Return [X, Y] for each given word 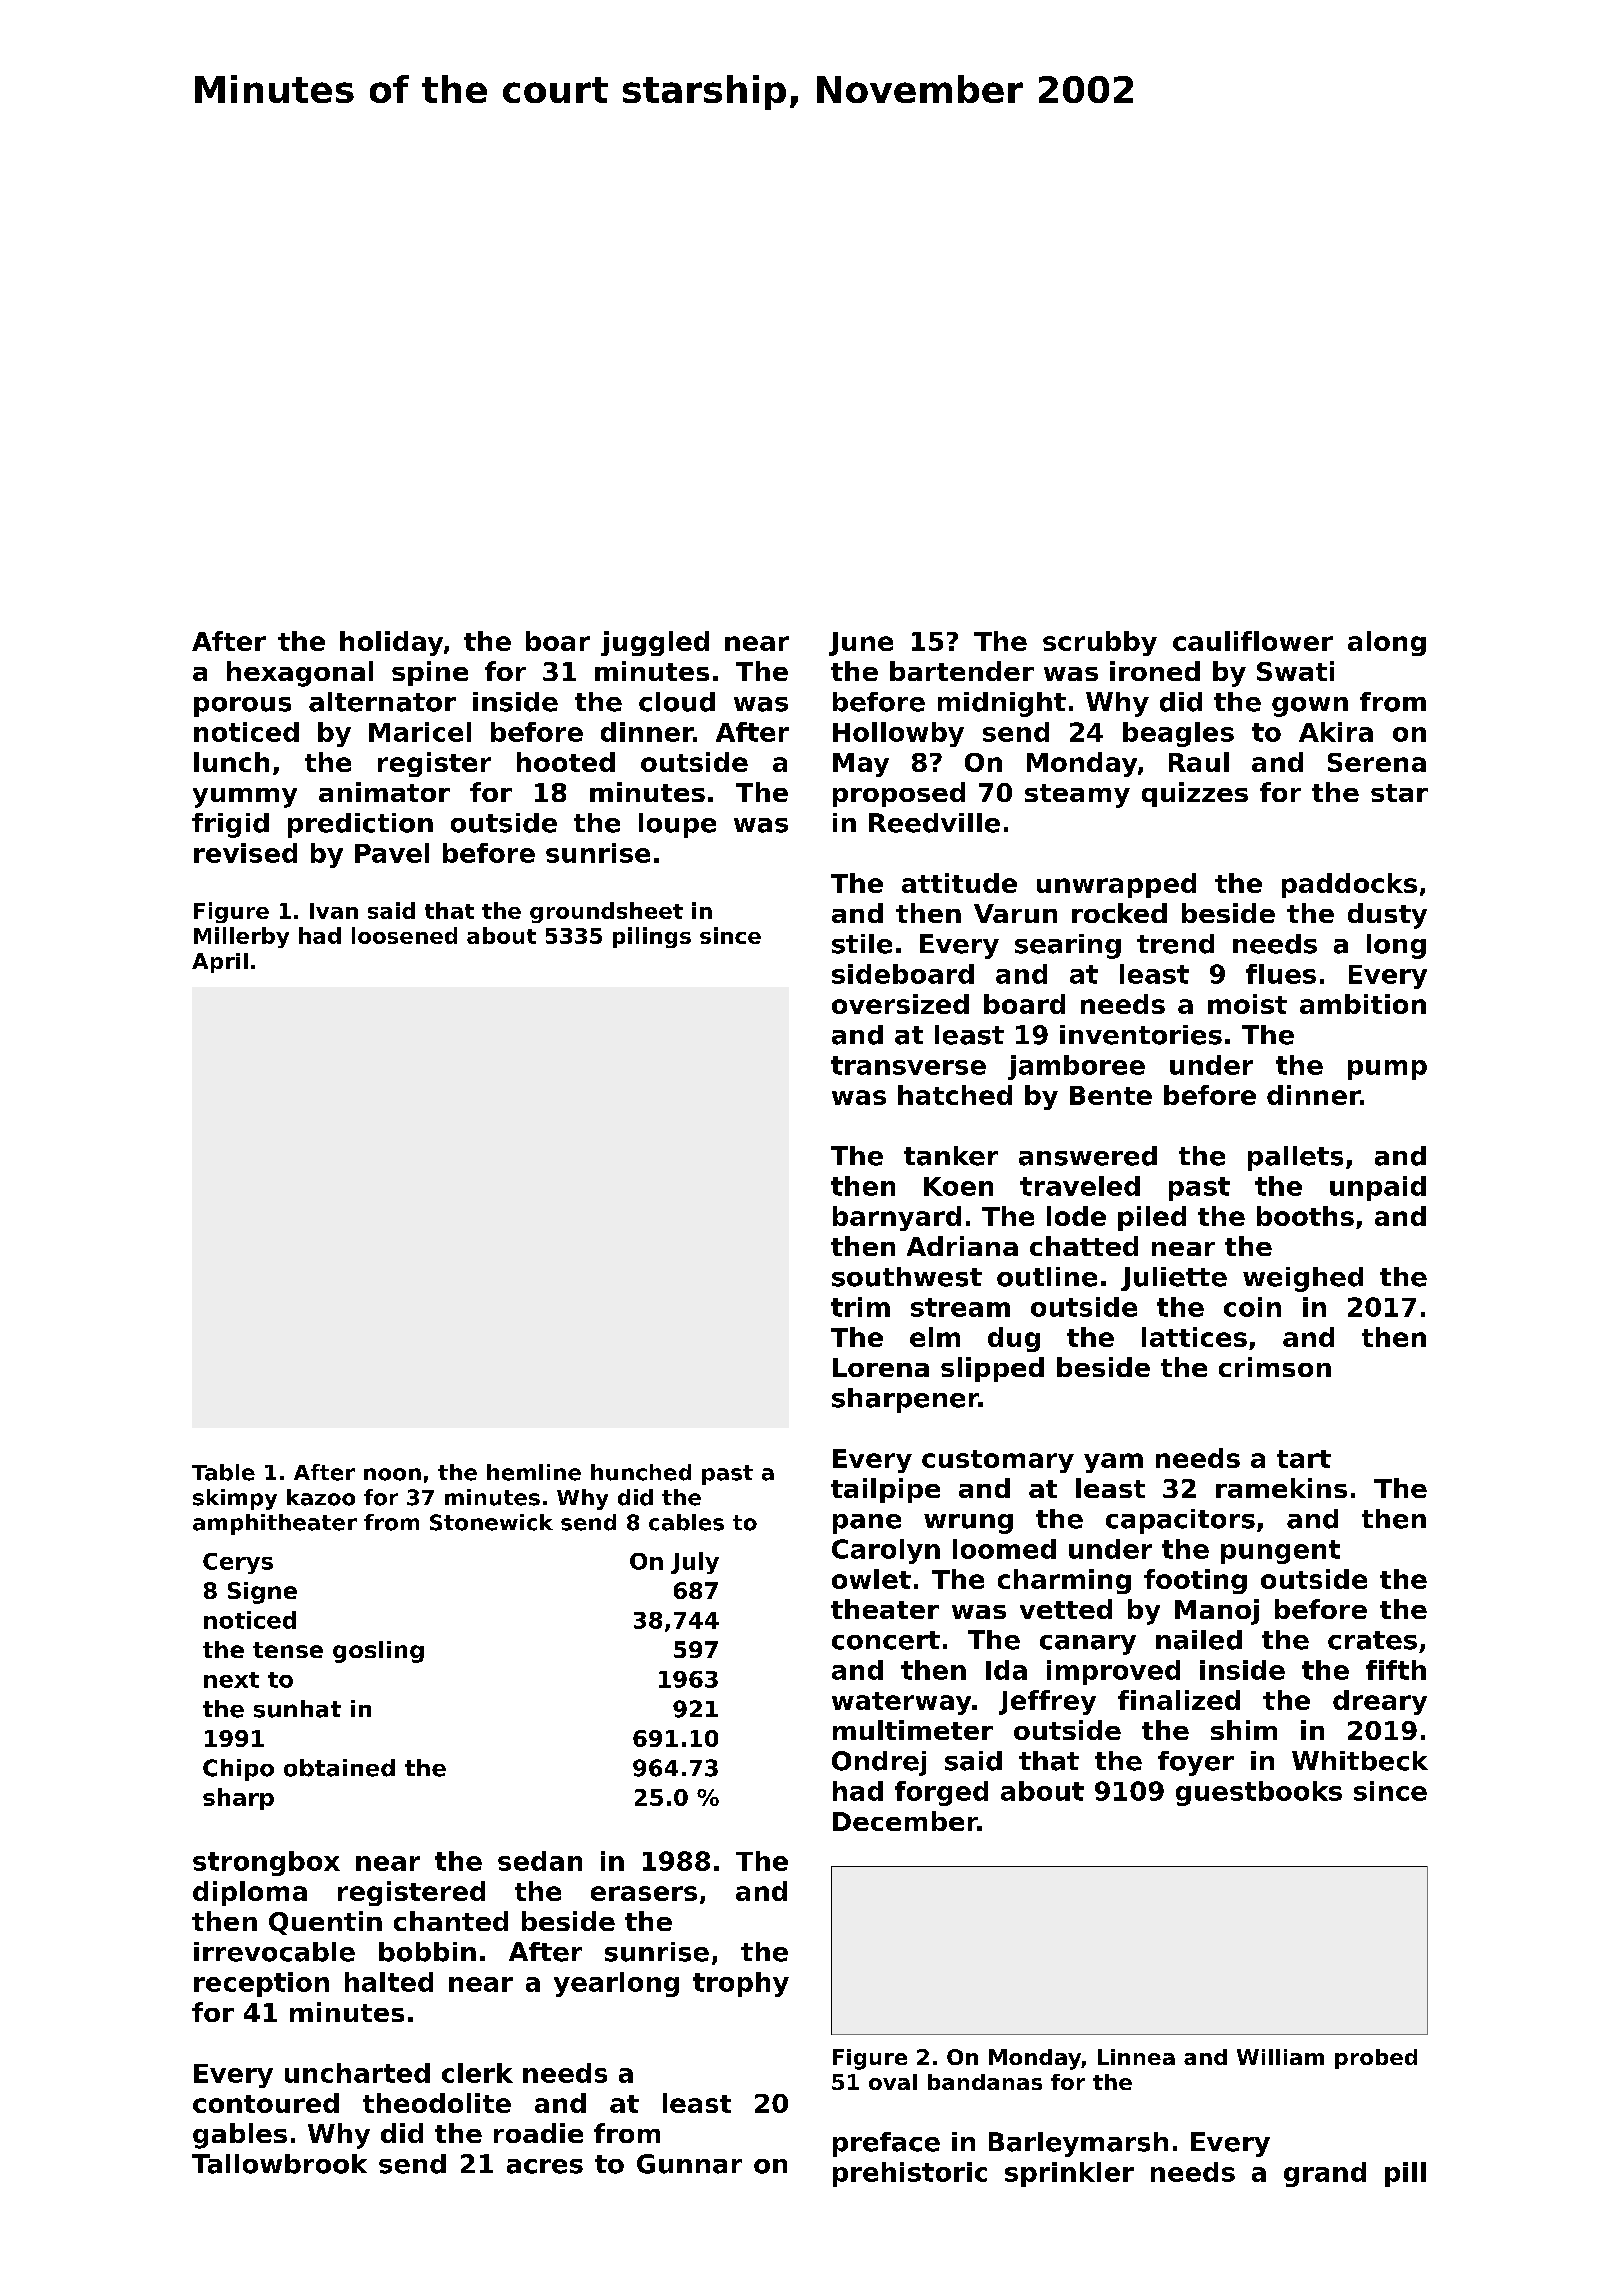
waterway [901, 1703]
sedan [540, 1861]
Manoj [1217, 1612]
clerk [477, 2073]
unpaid [1378, 1188]
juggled [655, 643]
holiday [391, 643]
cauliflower [1253, 641]
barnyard [897, 1218]
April [220, 963]
